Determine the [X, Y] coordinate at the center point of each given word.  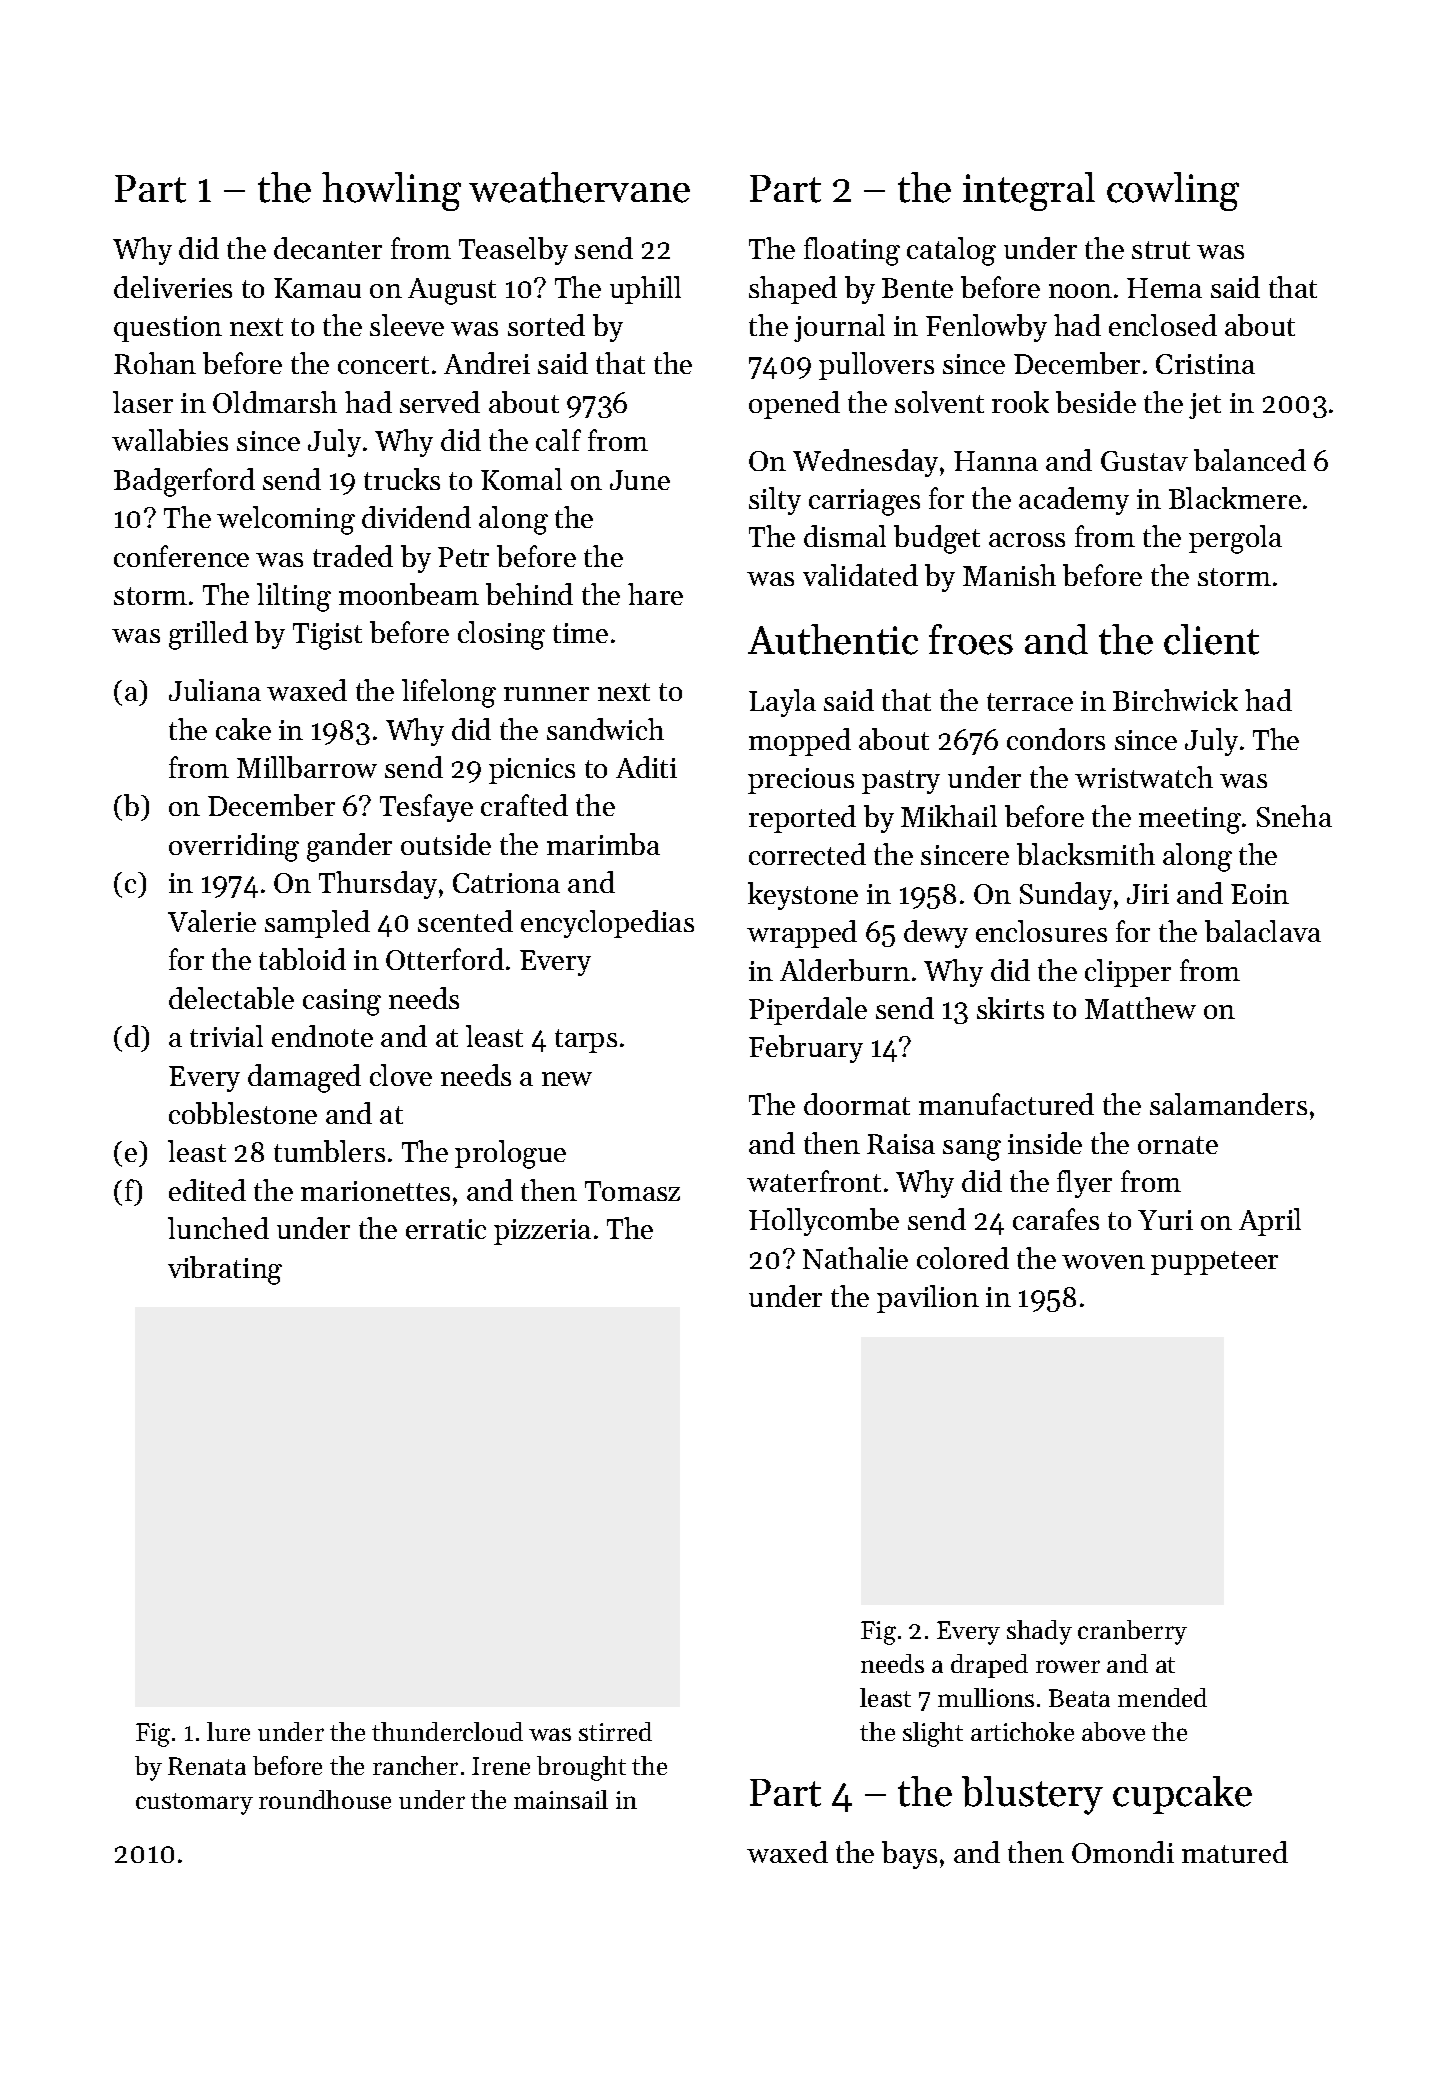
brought [581, 1768]
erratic [446, 1229]
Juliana [215, 690]
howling [391, 191]
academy [1074, 501]
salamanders [1228, 1104]
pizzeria [542, 1232]
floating [852, 251]
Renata [207, 1766]
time [580, 633]
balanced [1250, 460]
